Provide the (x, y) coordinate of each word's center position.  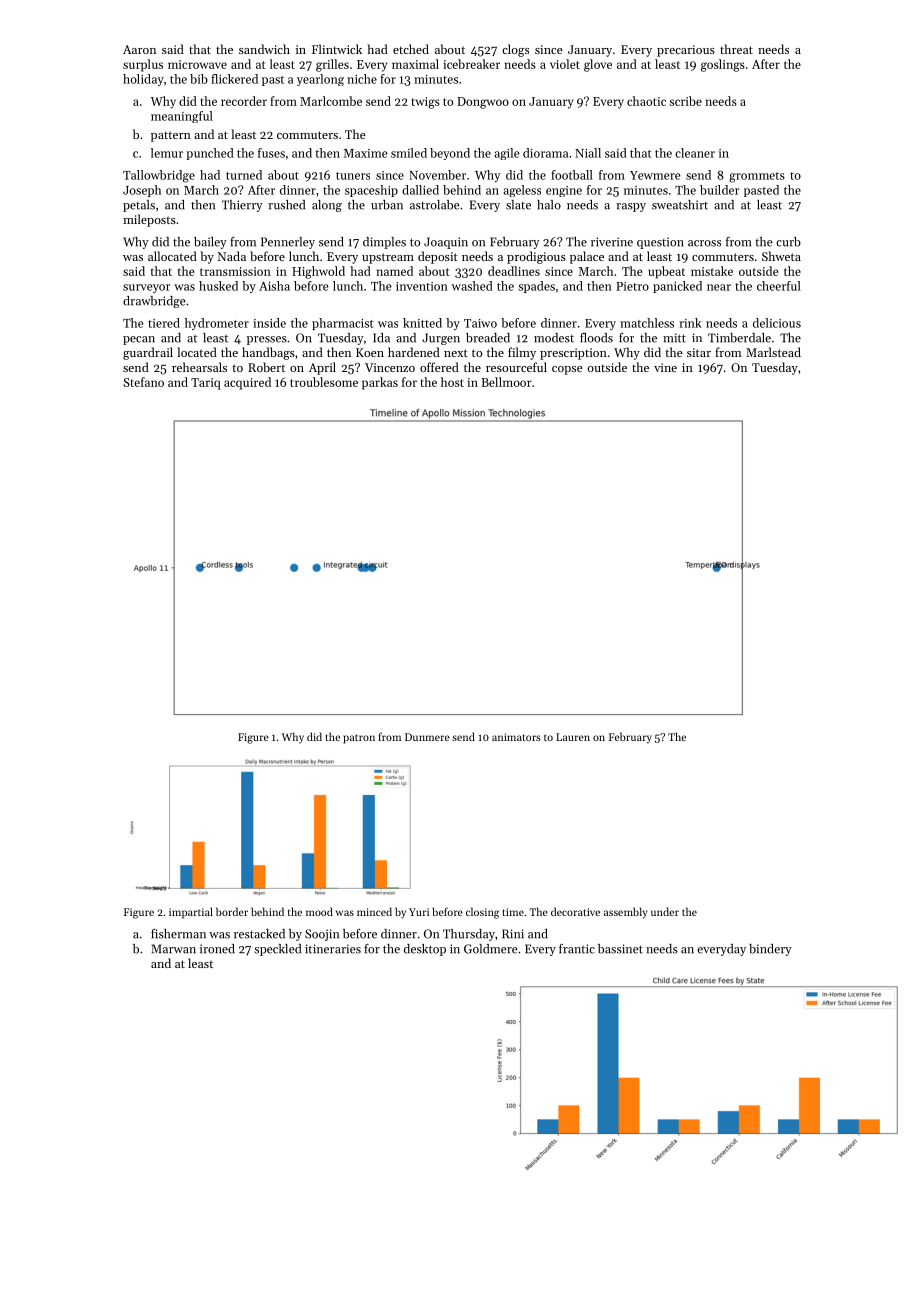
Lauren (573, 737)
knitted (422, 323)
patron (359, 739)
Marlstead (773, 352)
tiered (164, 323)
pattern (171, 136)
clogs (515, 50)
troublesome (324, 382)
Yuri (419, 912)
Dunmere (427, 737)
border (232, 911)
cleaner (695, 153)
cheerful (779, 286)
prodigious (536, 257)
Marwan (173, 949)
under (665, 911)
